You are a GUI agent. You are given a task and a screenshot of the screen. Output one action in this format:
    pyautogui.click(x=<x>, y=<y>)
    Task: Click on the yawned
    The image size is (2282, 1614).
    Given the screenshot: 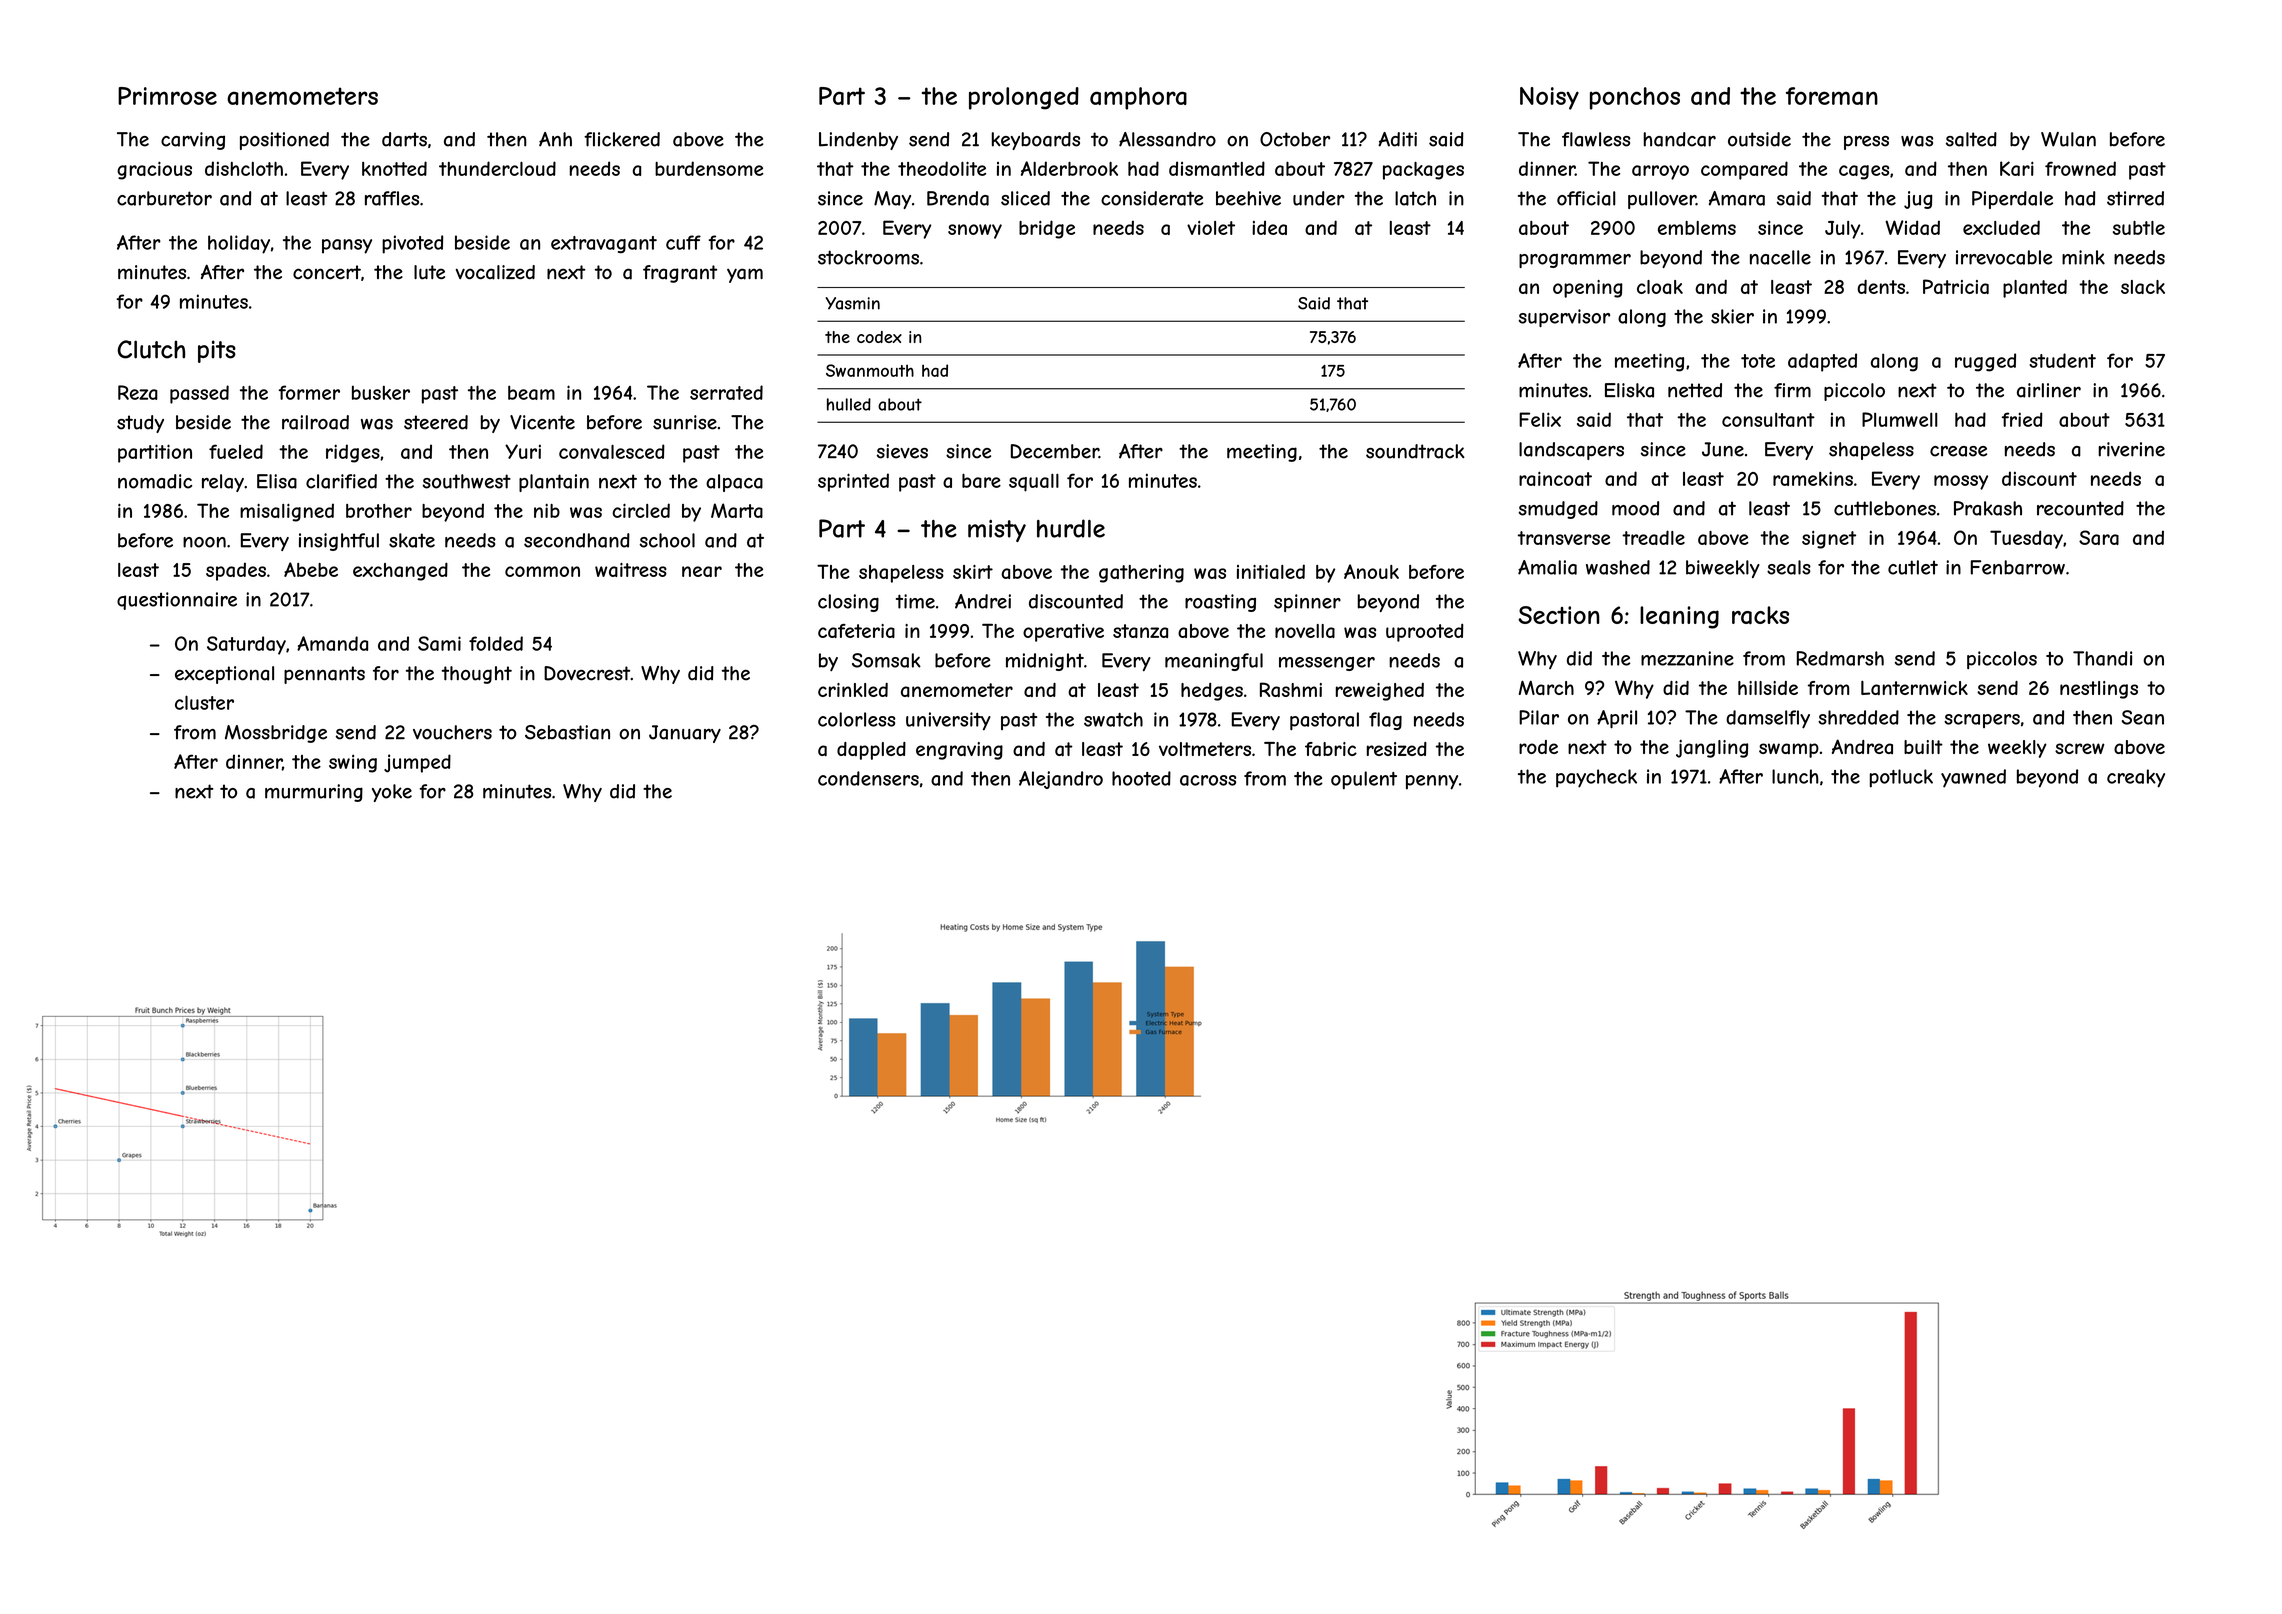 What is the action you would take?
    pyautogui.click(x=1973, y=778)
